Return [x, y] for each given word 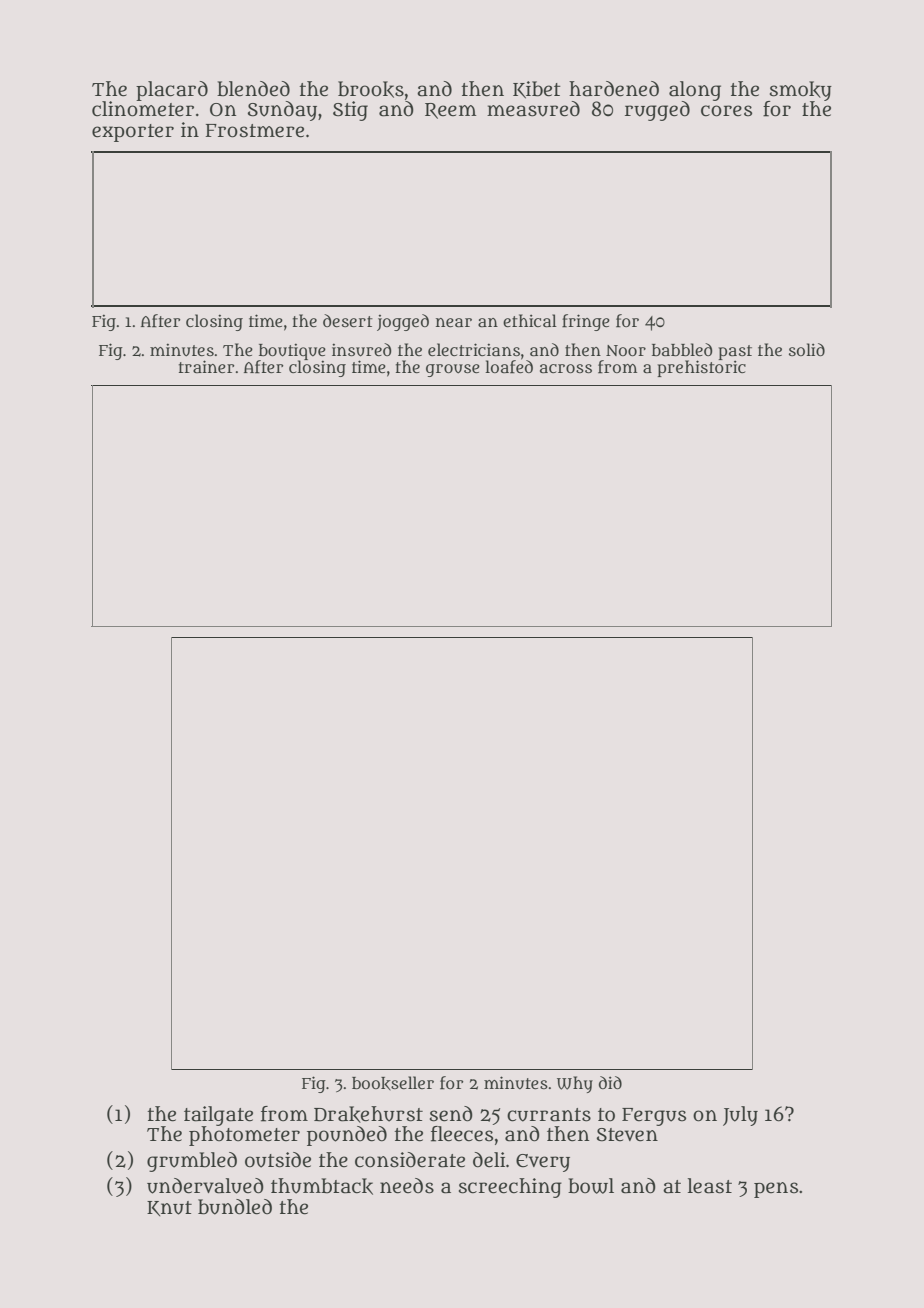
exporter [133, 133]
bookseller [393, 1083]
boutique [292, 351]
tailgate [218, 1116]
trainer [206, 366]
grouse [453, 370]
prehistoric [701, 368]
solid [807, 349]
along [695, 91]
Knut [169, 1208]
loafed [509, 367]
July [740, 1116]
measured [533, 109]
